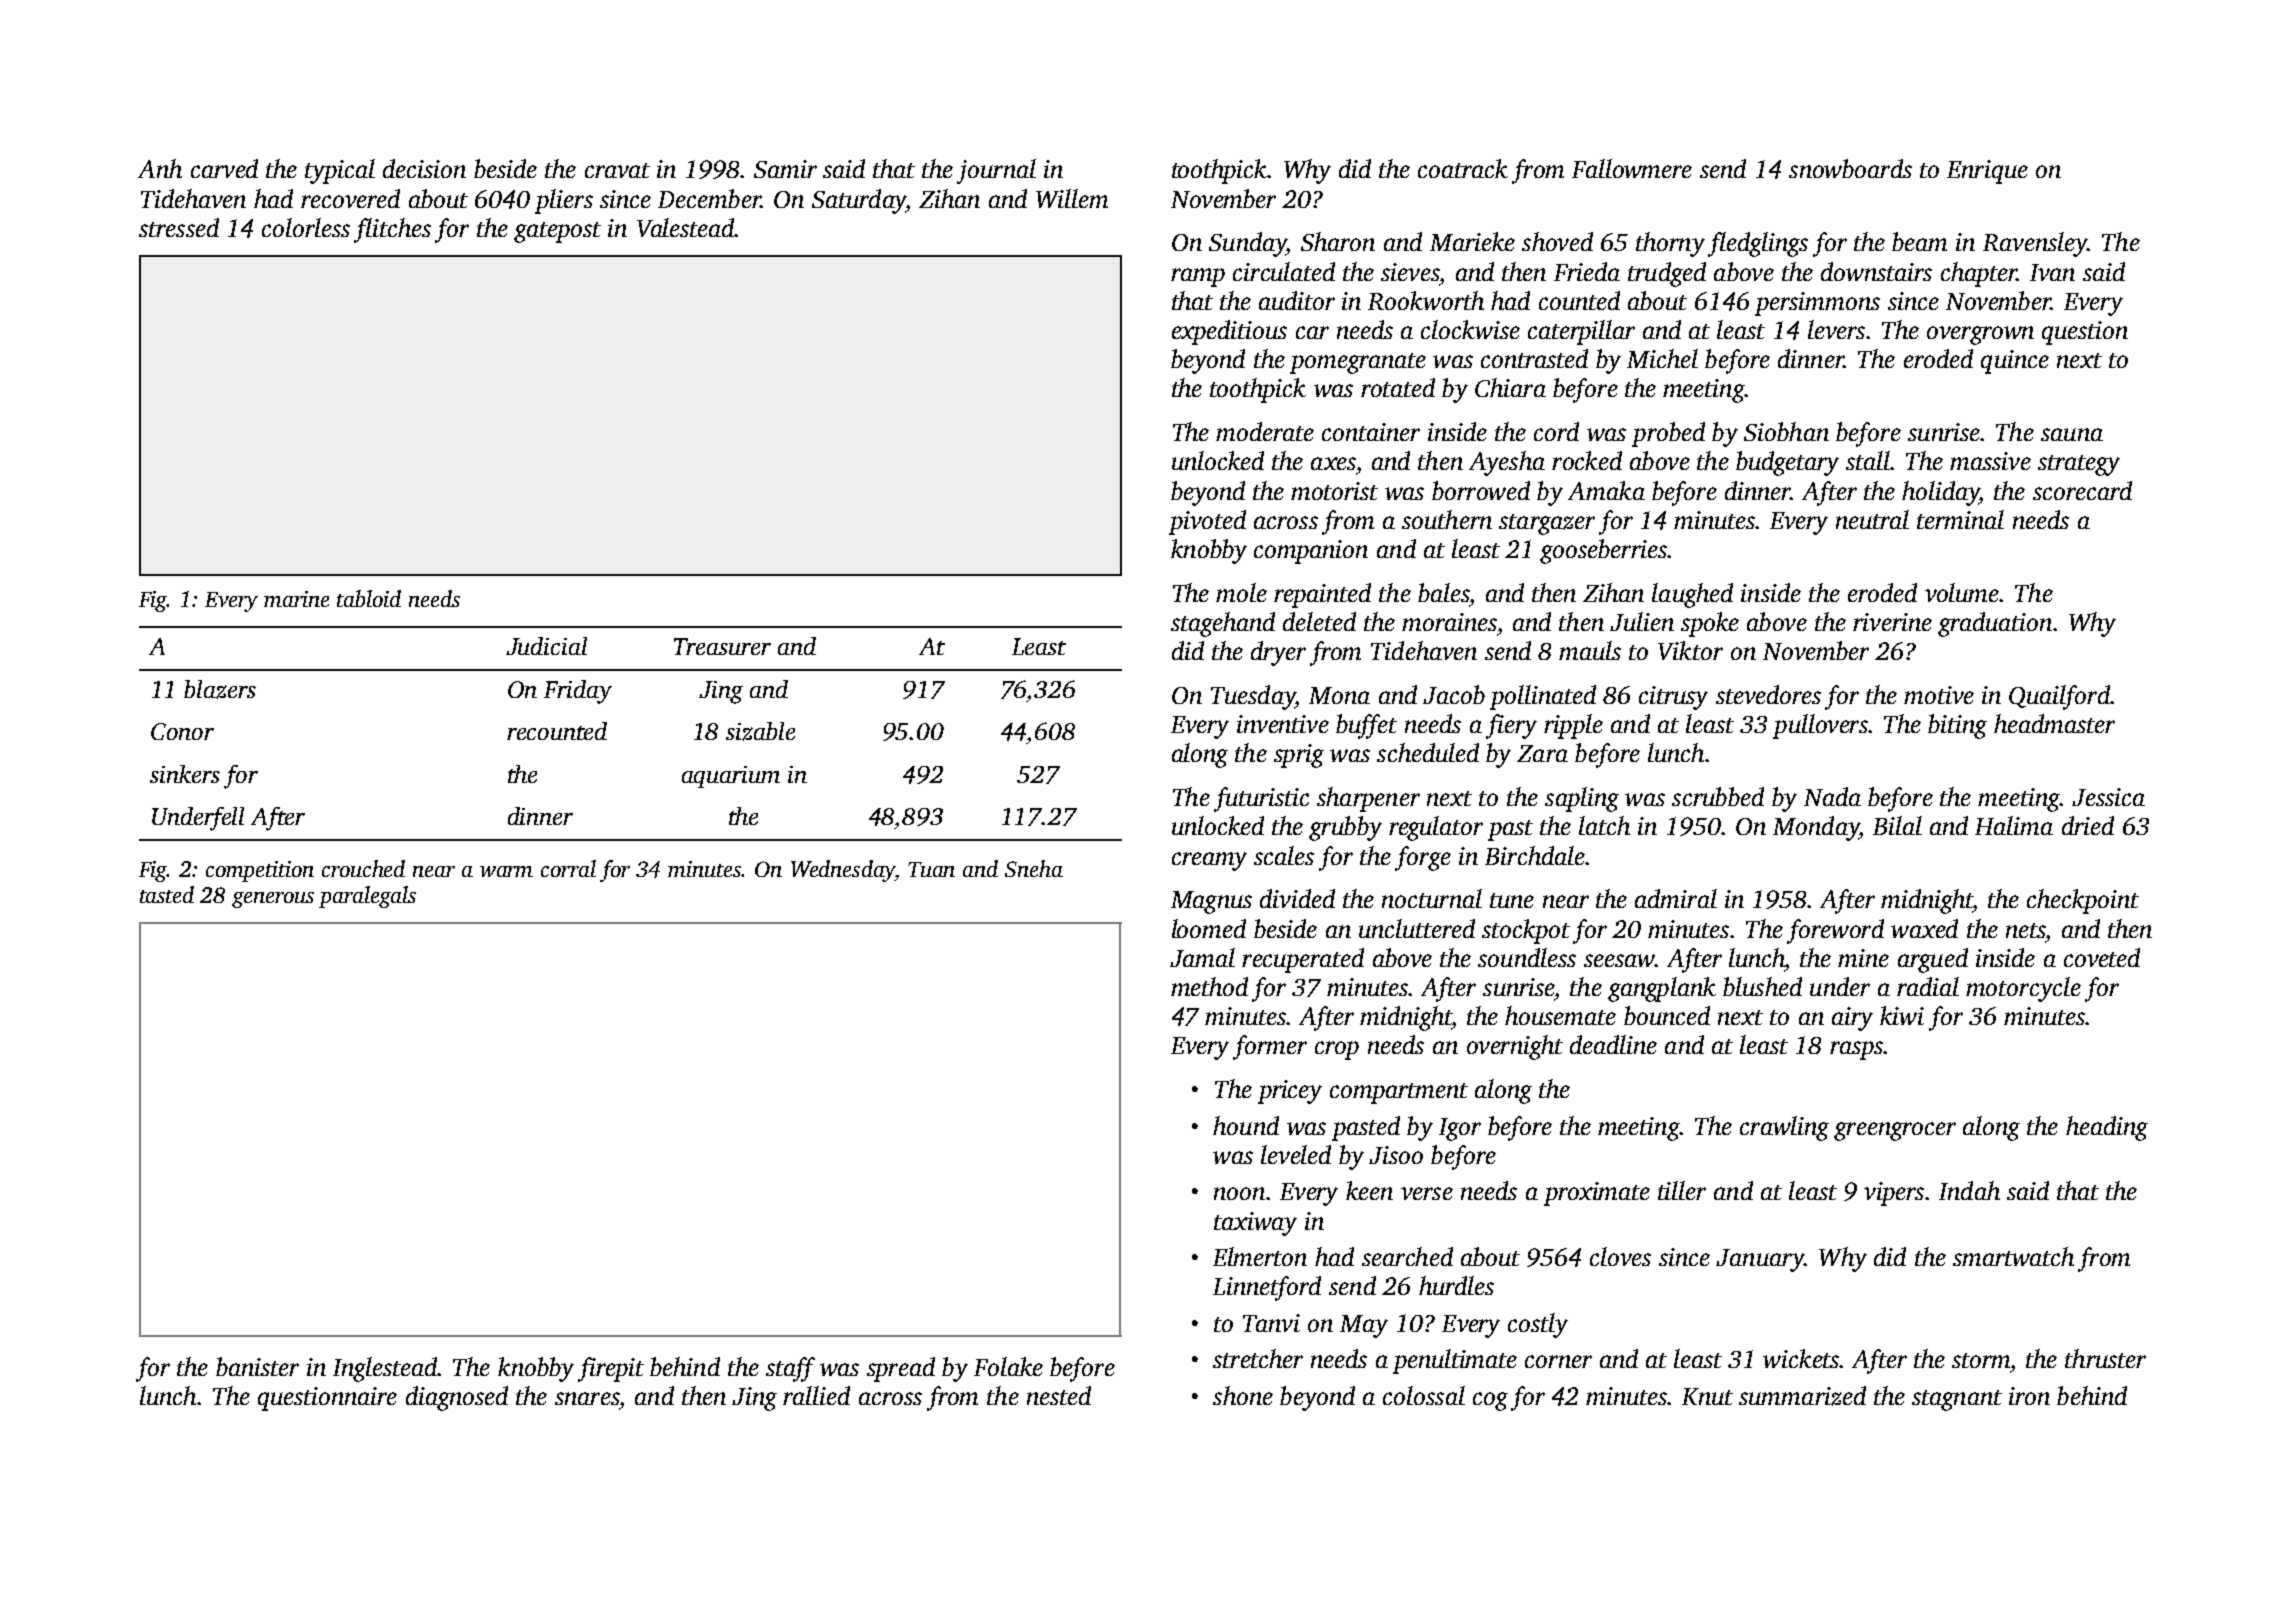 This screenshot has width=2292, height=1620. Describe the element at coordinates (1957, 1400) in the screenshot. I see `stagnant` at that location.
